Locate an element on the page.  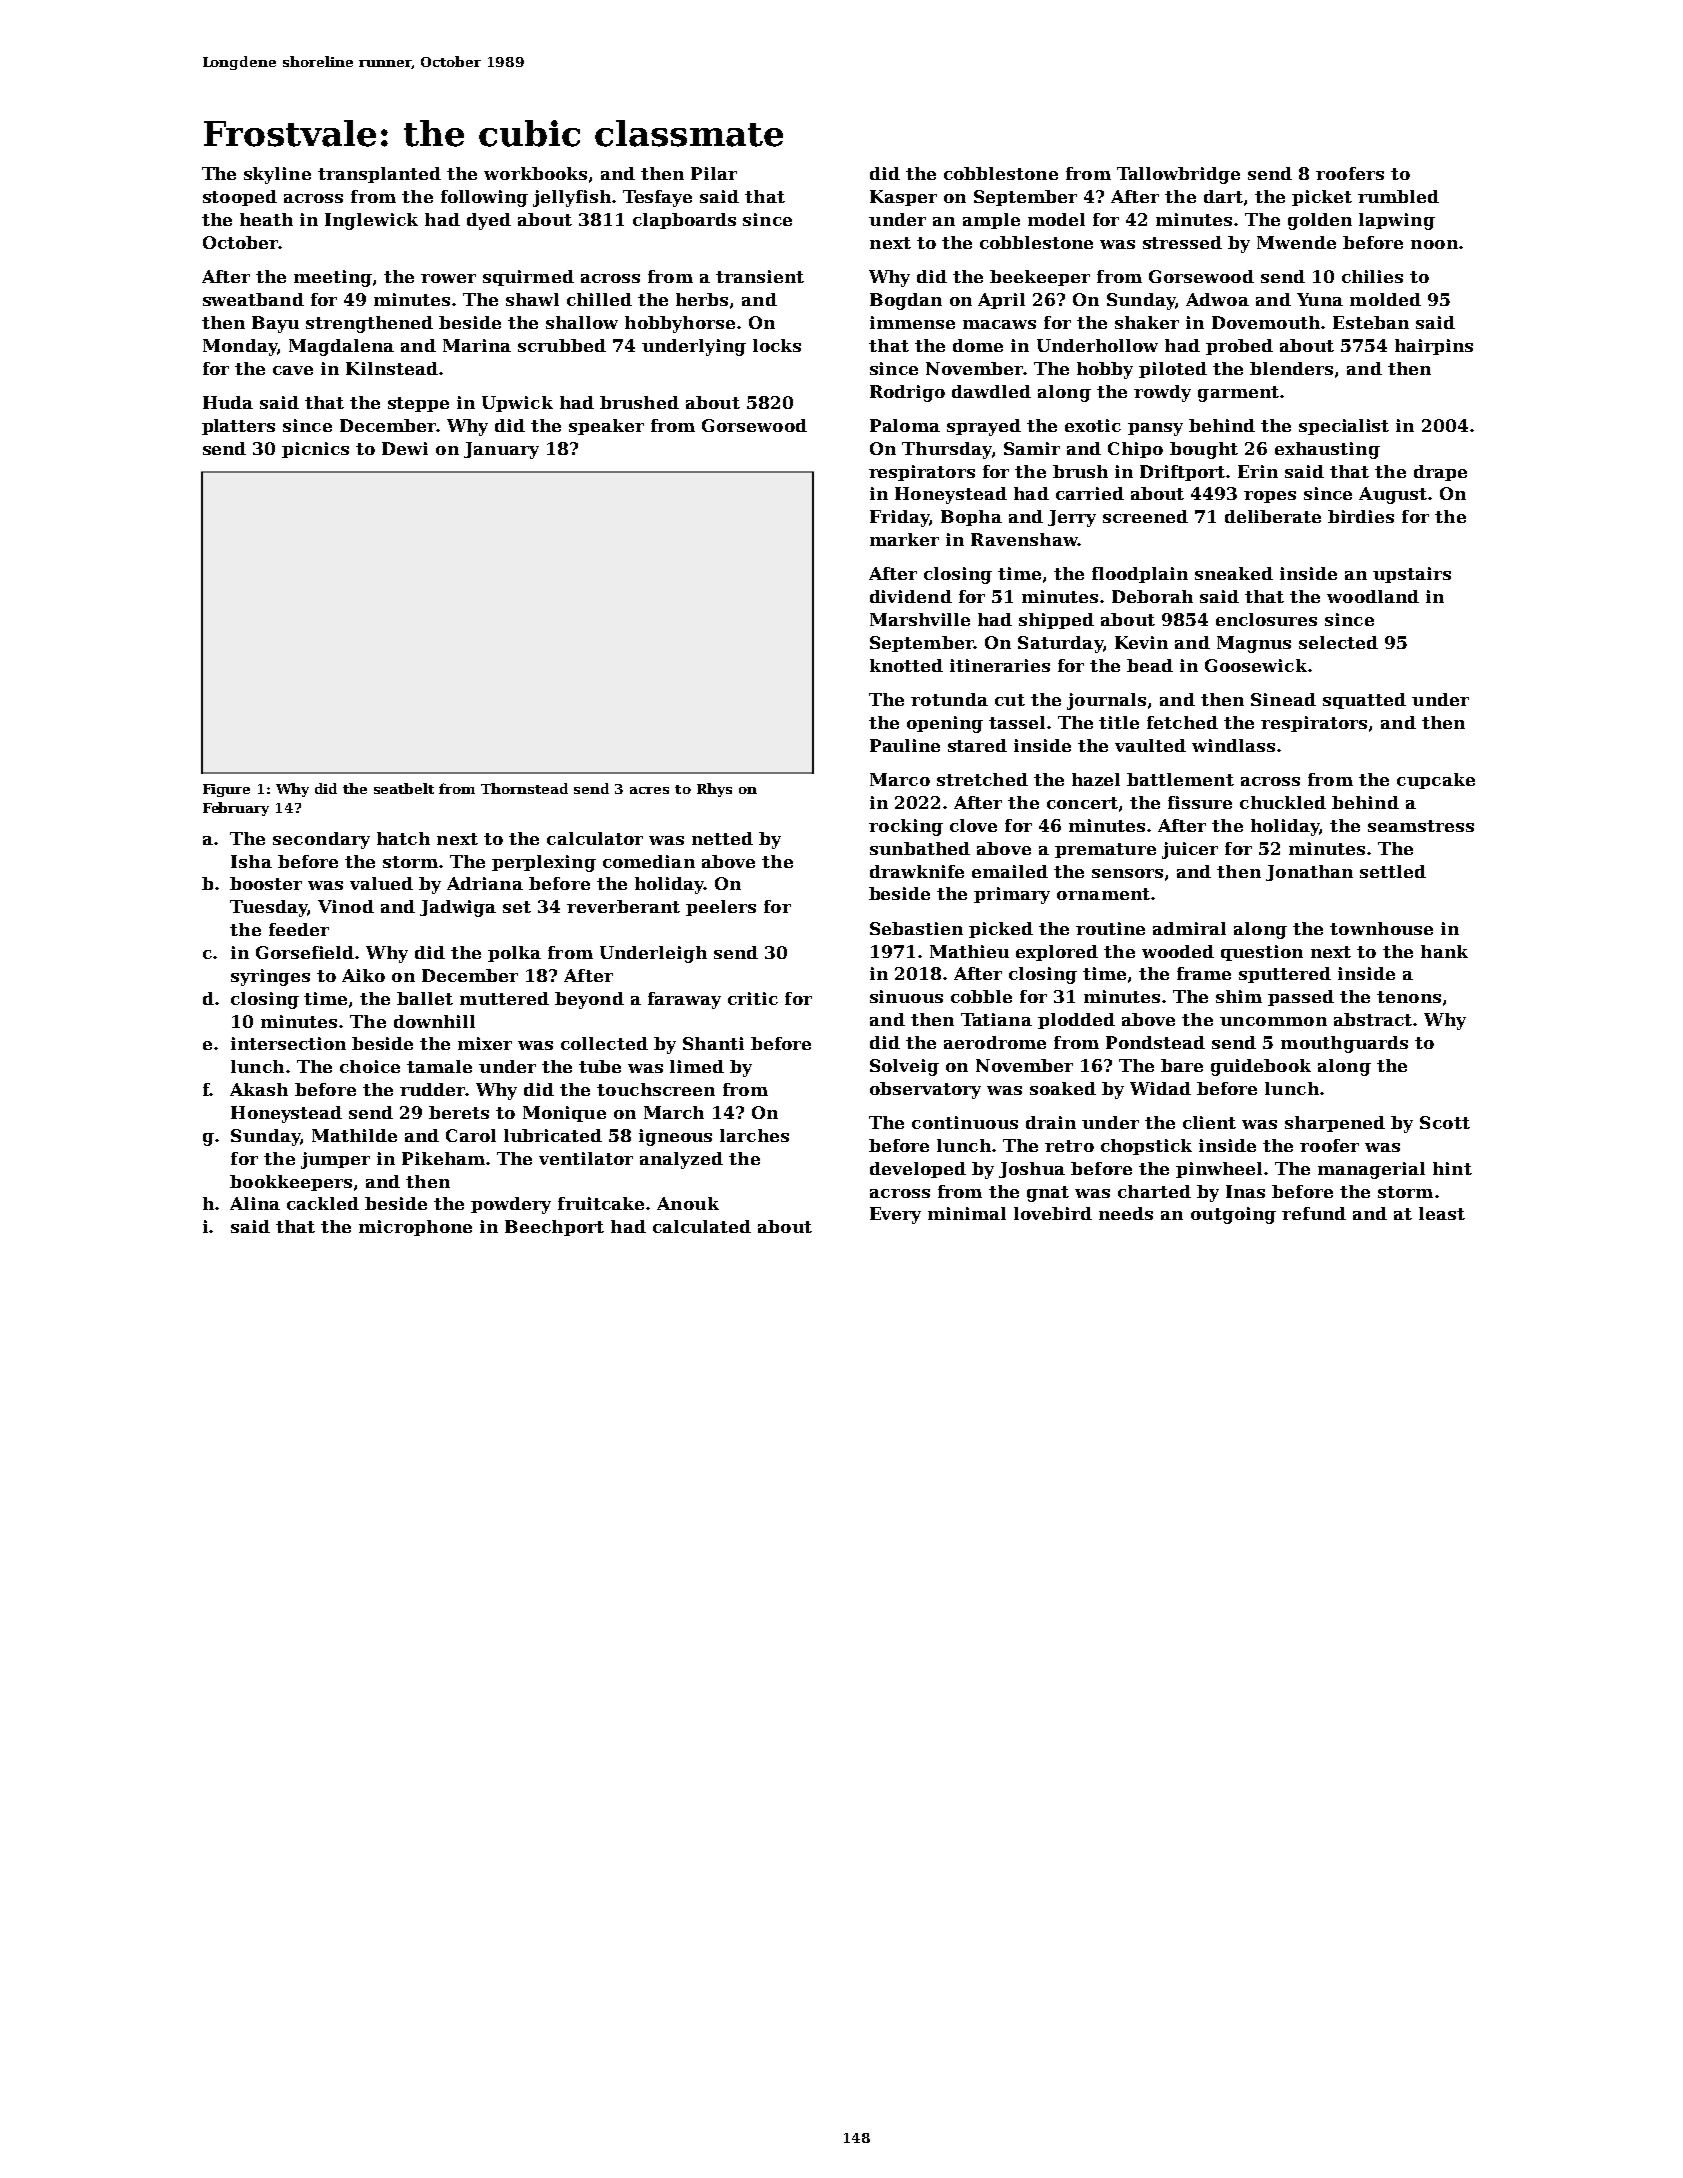
intersection is located at coordinates (288, 1043).
